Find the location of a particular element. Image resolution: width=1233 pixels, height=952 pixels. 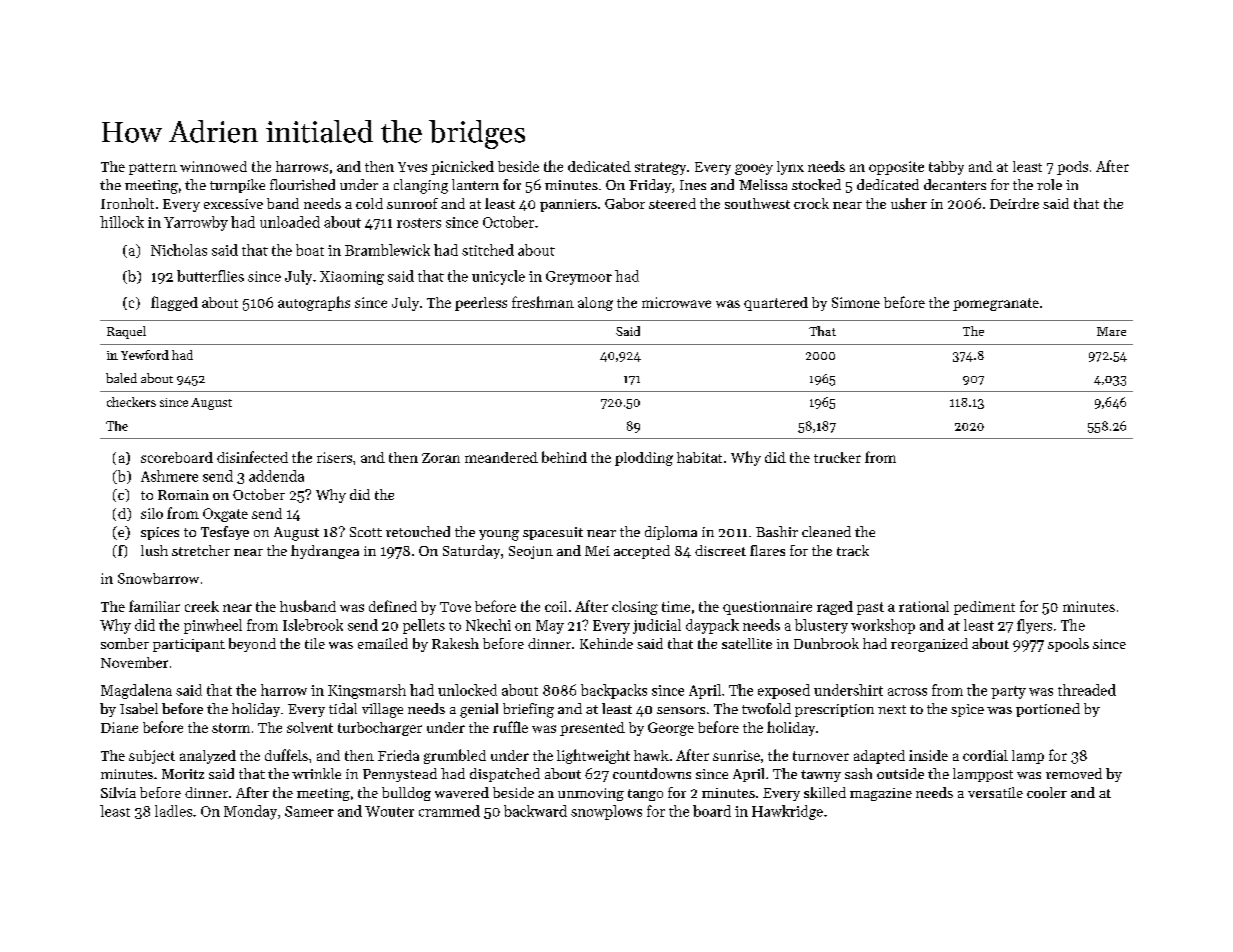

diploma is located at coordinates (671, 533).
